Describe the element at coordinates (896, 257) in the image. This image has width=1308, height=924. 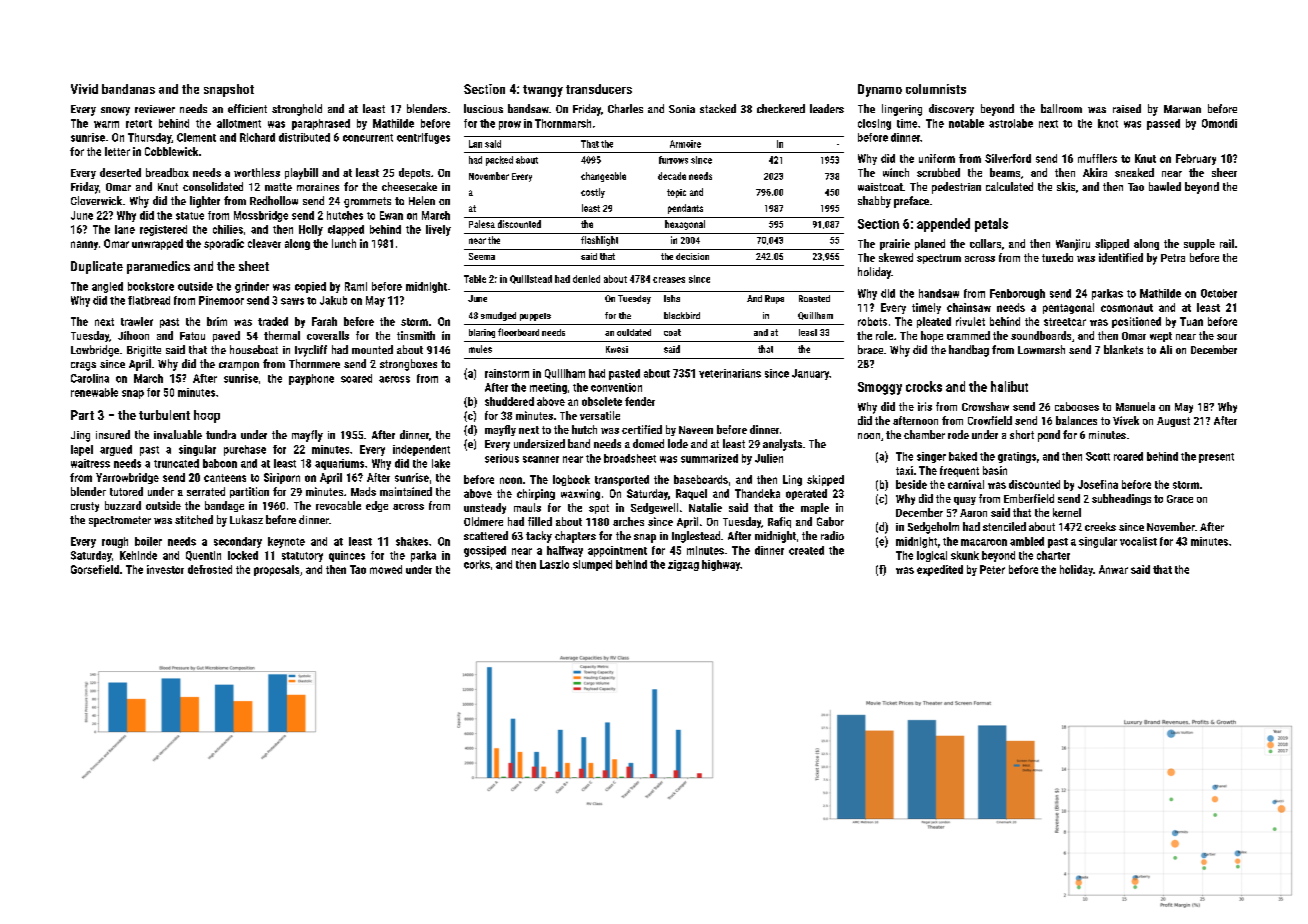
I see `skewed` at that location.
